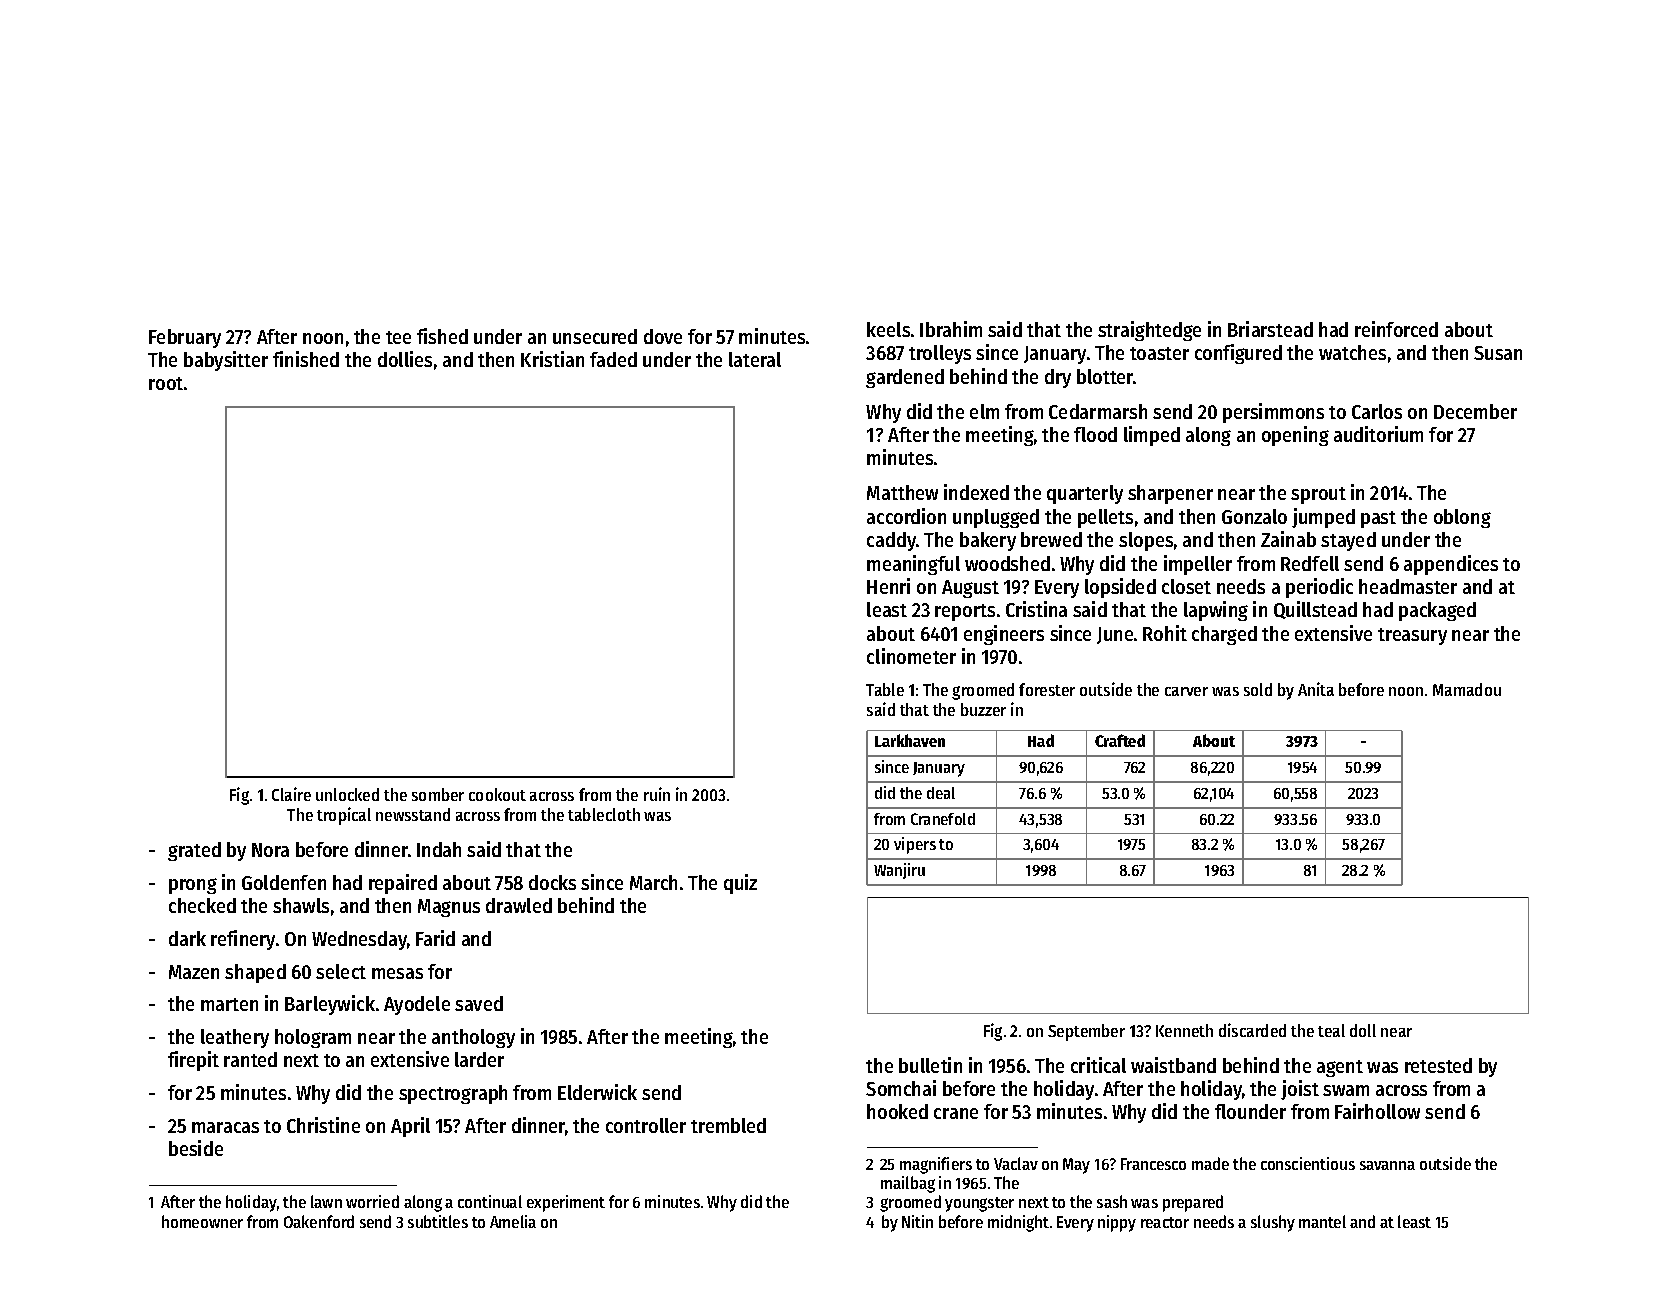  I want to click on Indah, so click(439, 849).
